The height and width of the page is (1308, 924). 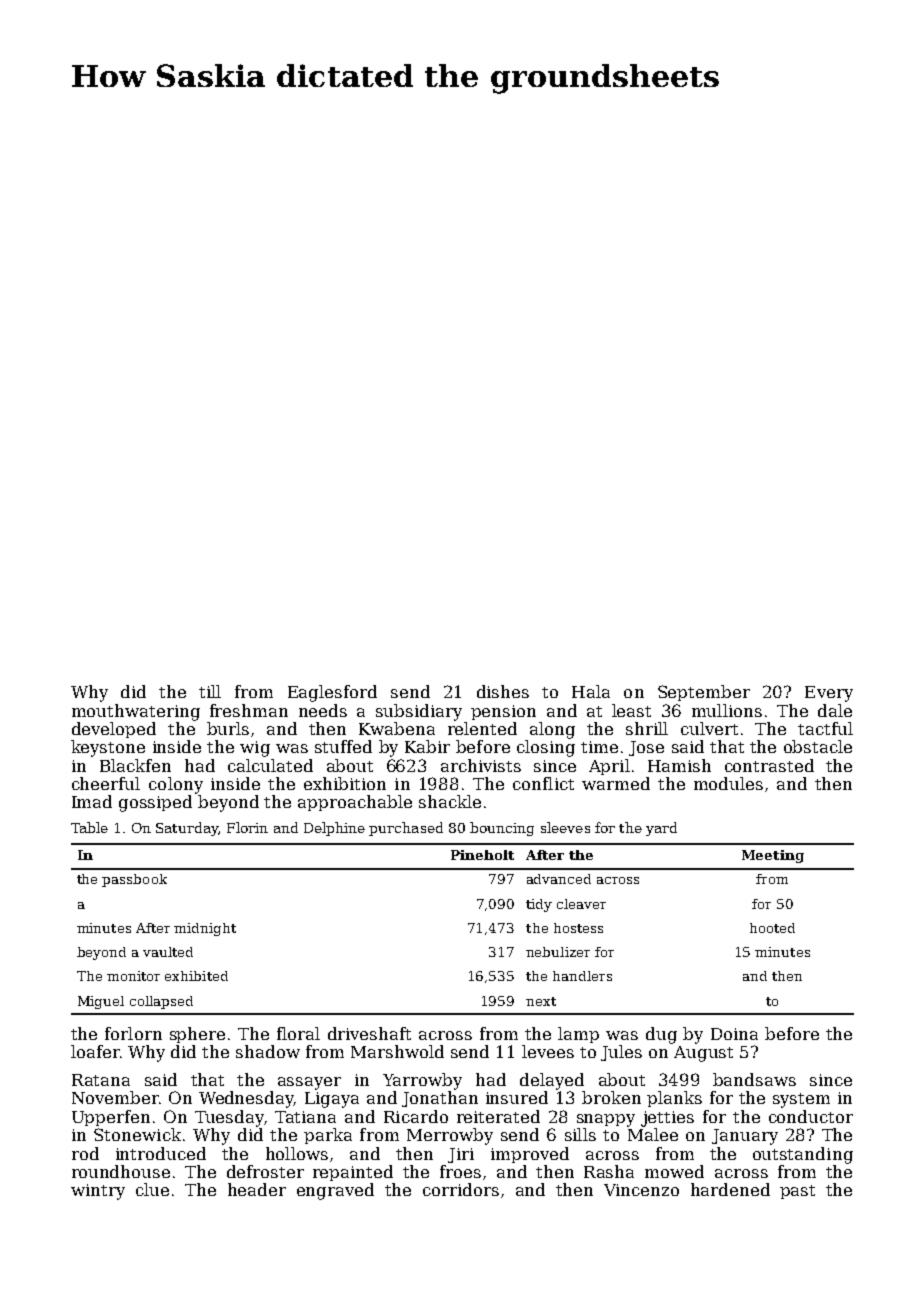 What do you see at coordinates (661, 1035) in the page?
I see `dug` at bounding box center [661, 1035].
